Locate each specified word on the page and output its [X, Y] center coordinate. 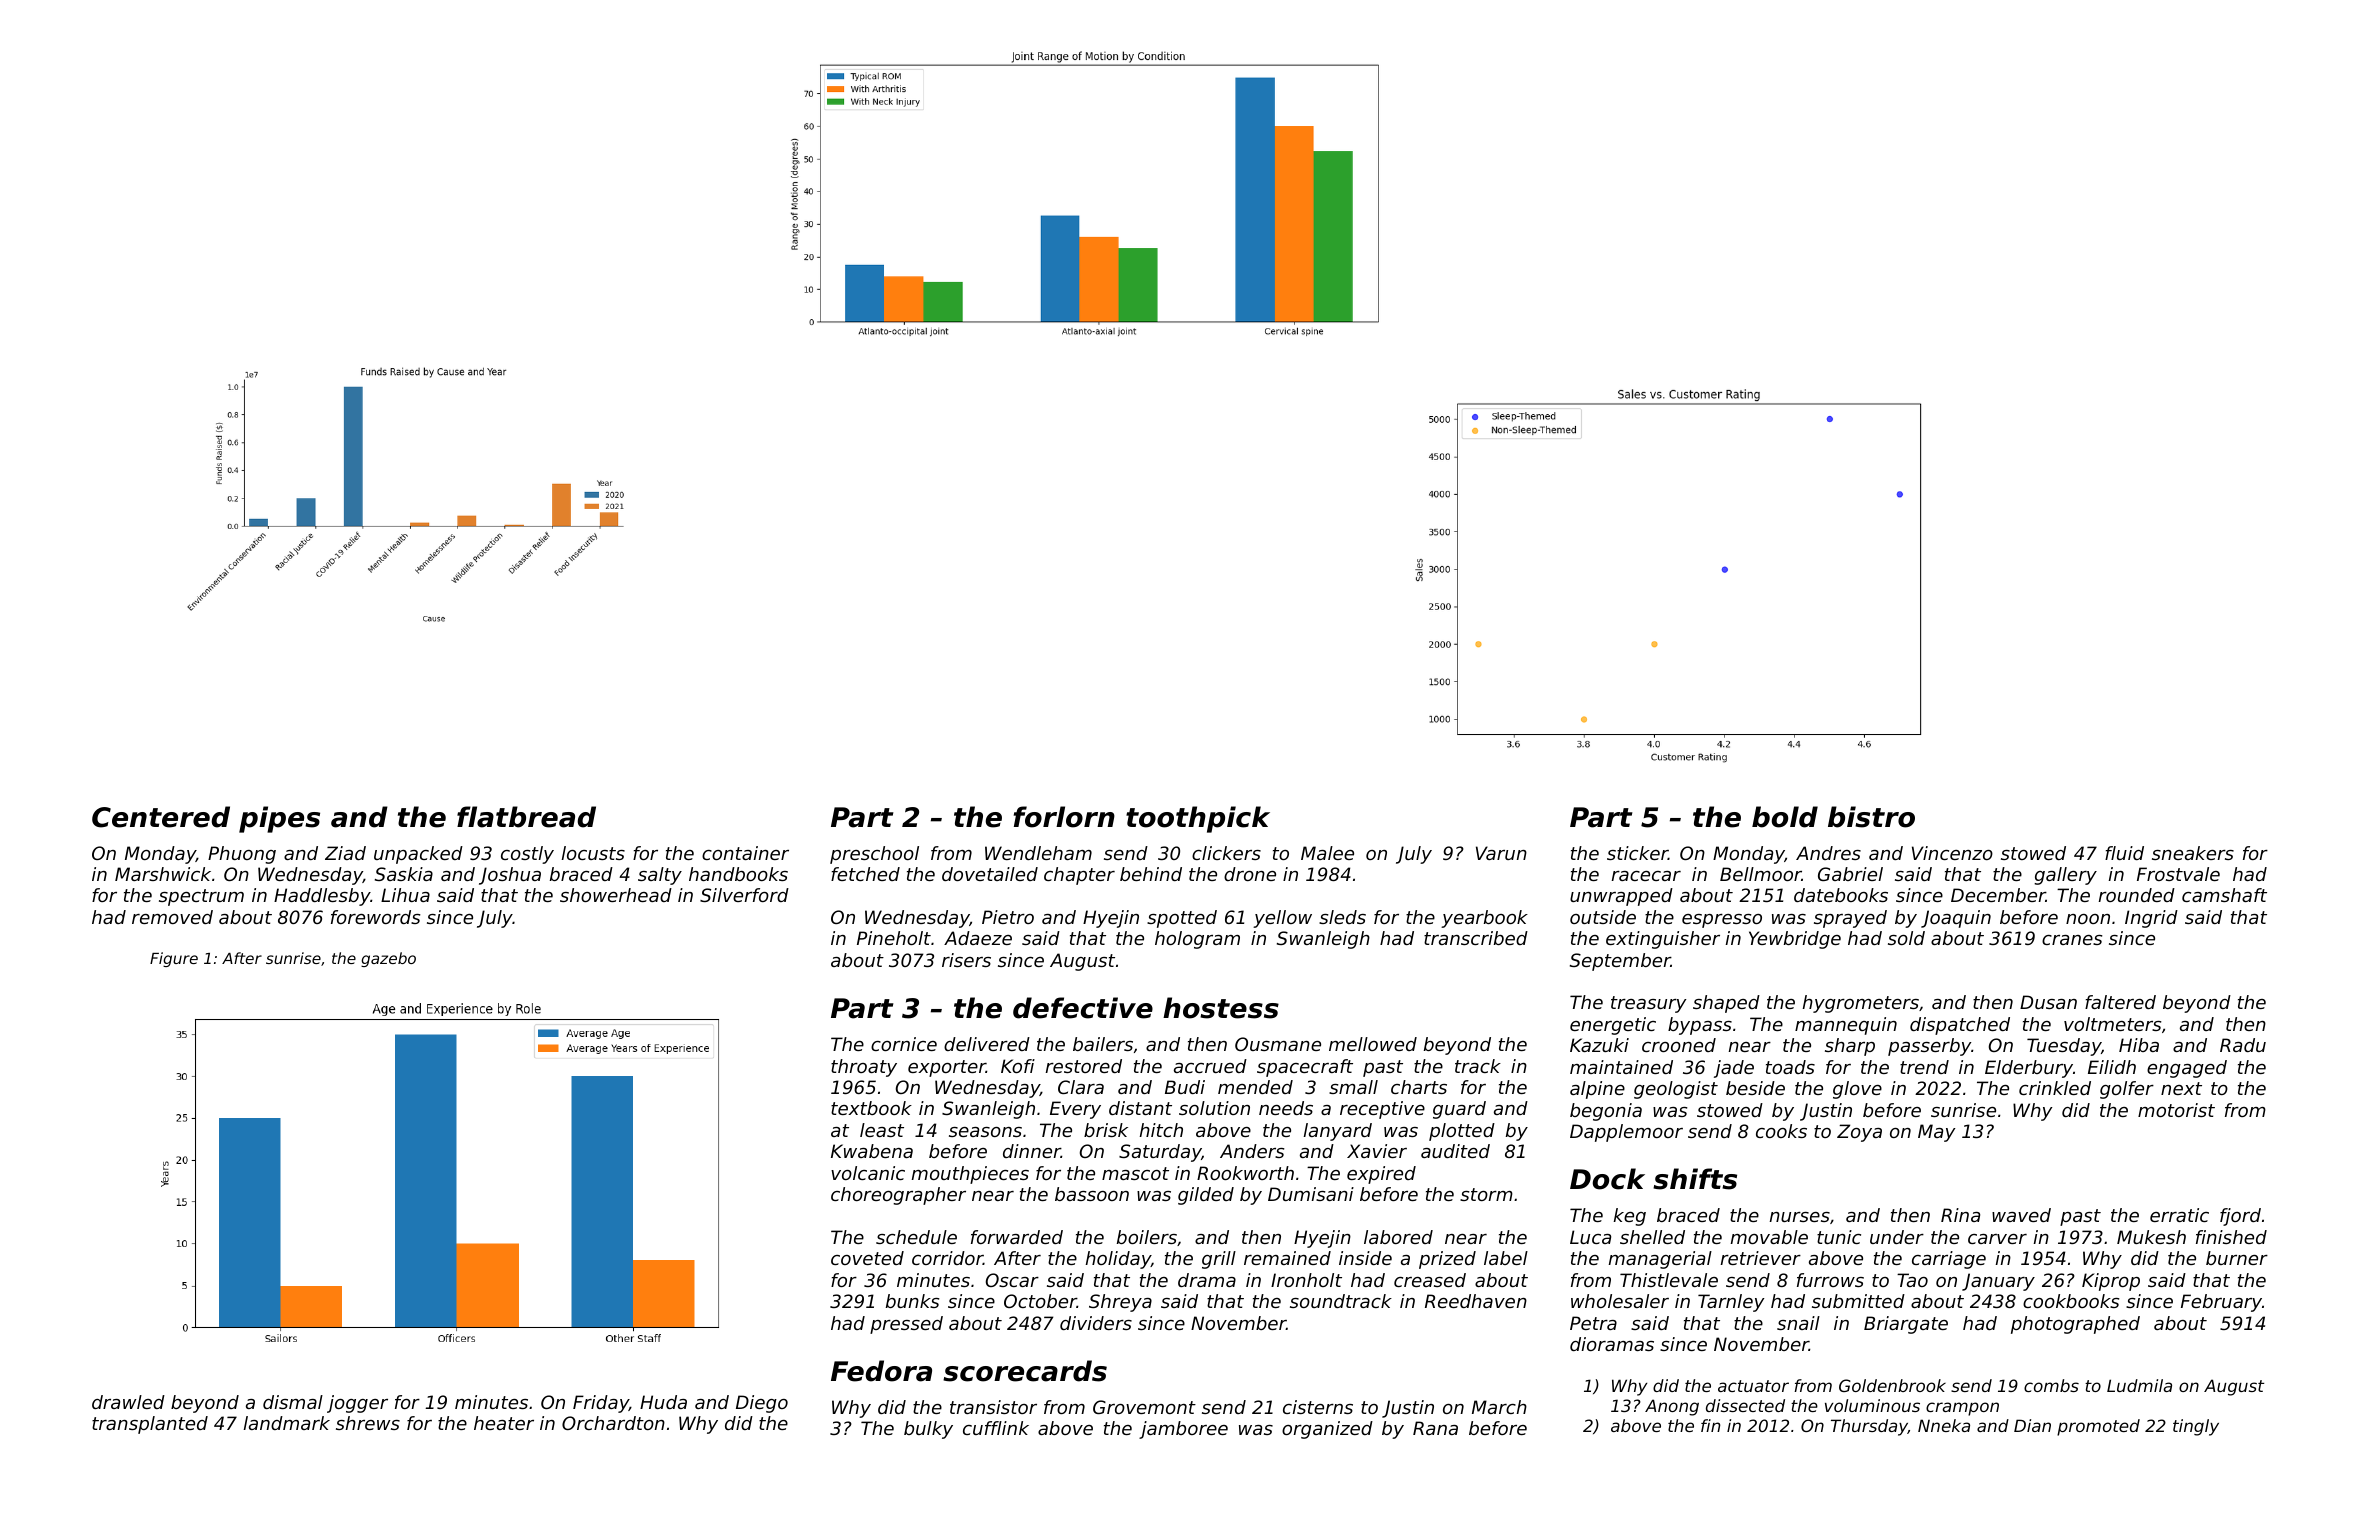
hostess [1221, 1008]
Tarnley [1731, 1303]
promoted [2098, 1427]
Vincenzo [1952, 853]
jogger [357, 1404]
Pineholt [894, 938]
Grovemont [1144, 1407]
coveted [867, 1258]
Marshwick [163, 874]
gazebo [388, 959]
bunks [913, 1301]
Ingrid [2151, 919]
